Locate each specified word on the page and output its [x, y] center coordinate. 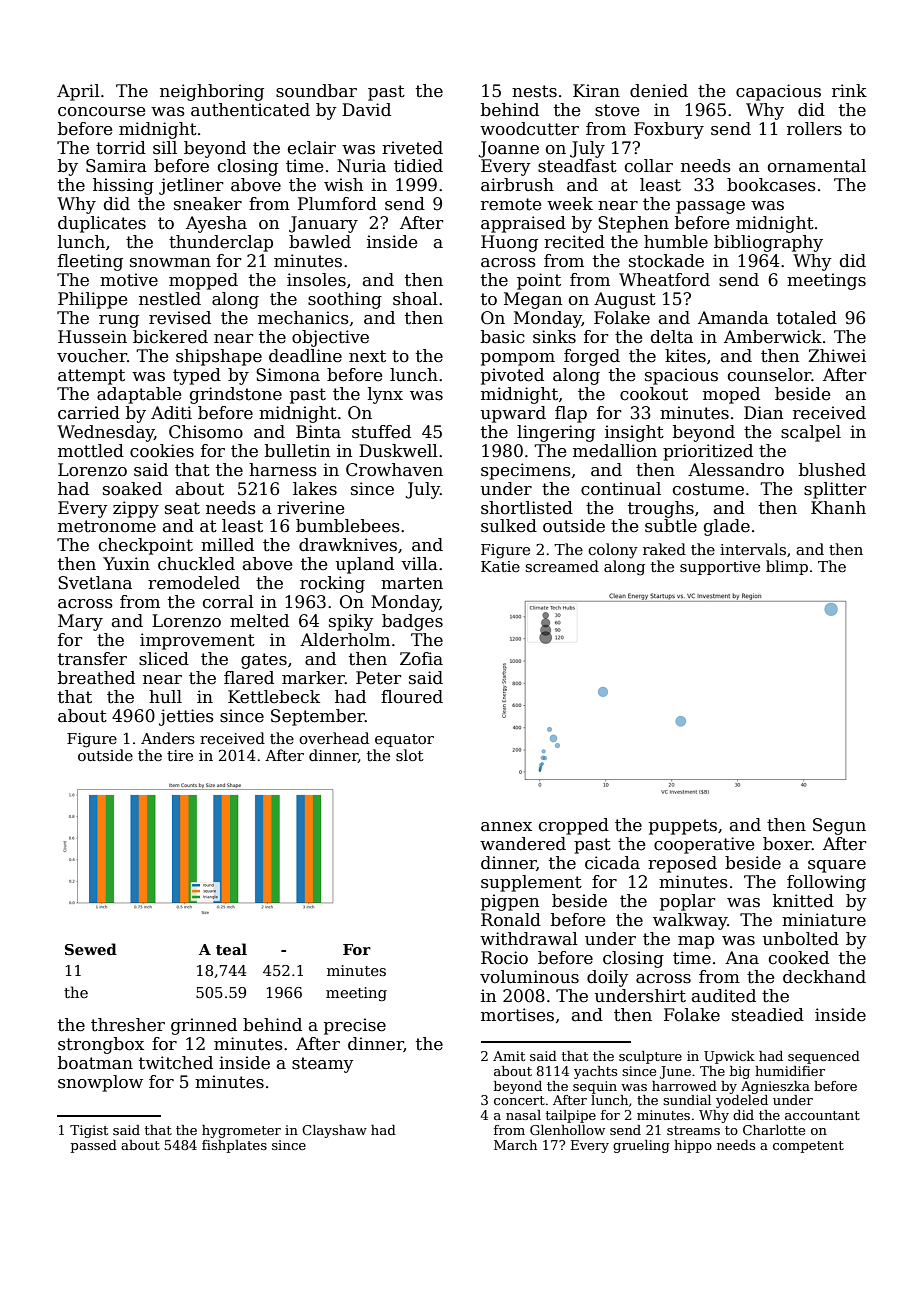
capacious [778, 92]
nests [534, 91]
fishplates [234, 1146]
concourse [101, 112]
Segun [839, 826]
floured [412, 697]
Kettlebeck [274, 697]
